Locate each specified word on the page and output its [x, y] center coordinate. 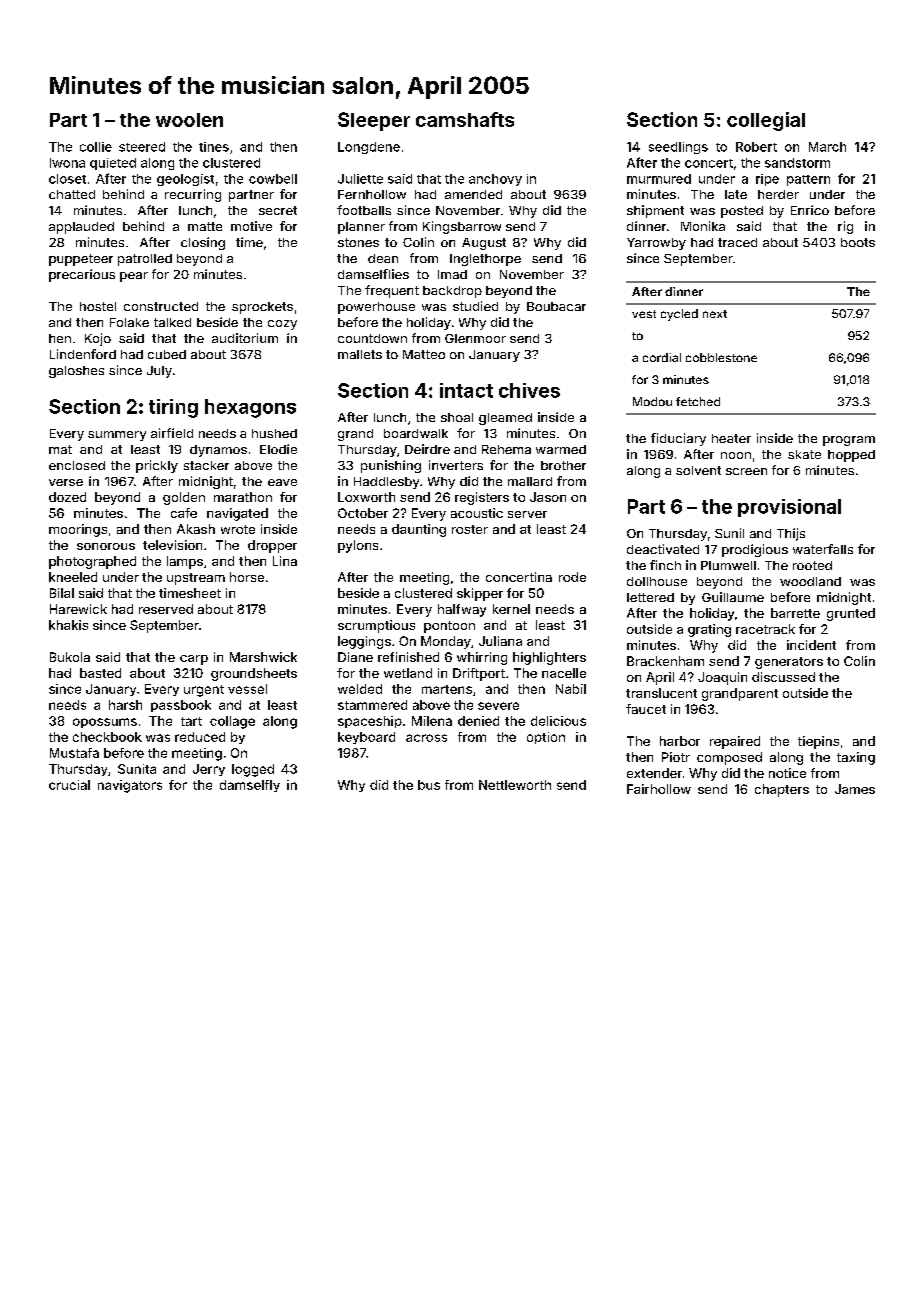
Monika [703, 226]
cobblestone [721, 357]
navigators [130, 786]
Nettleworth [515, 785]
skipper [480, 594]
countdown [372, 338]
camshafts [465, 119]
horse [247, 577]
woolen [189, 120]
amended [473, 194]
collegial [766, 121]
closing [203, 243]
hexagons [250, 408]
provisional [789, 508]
